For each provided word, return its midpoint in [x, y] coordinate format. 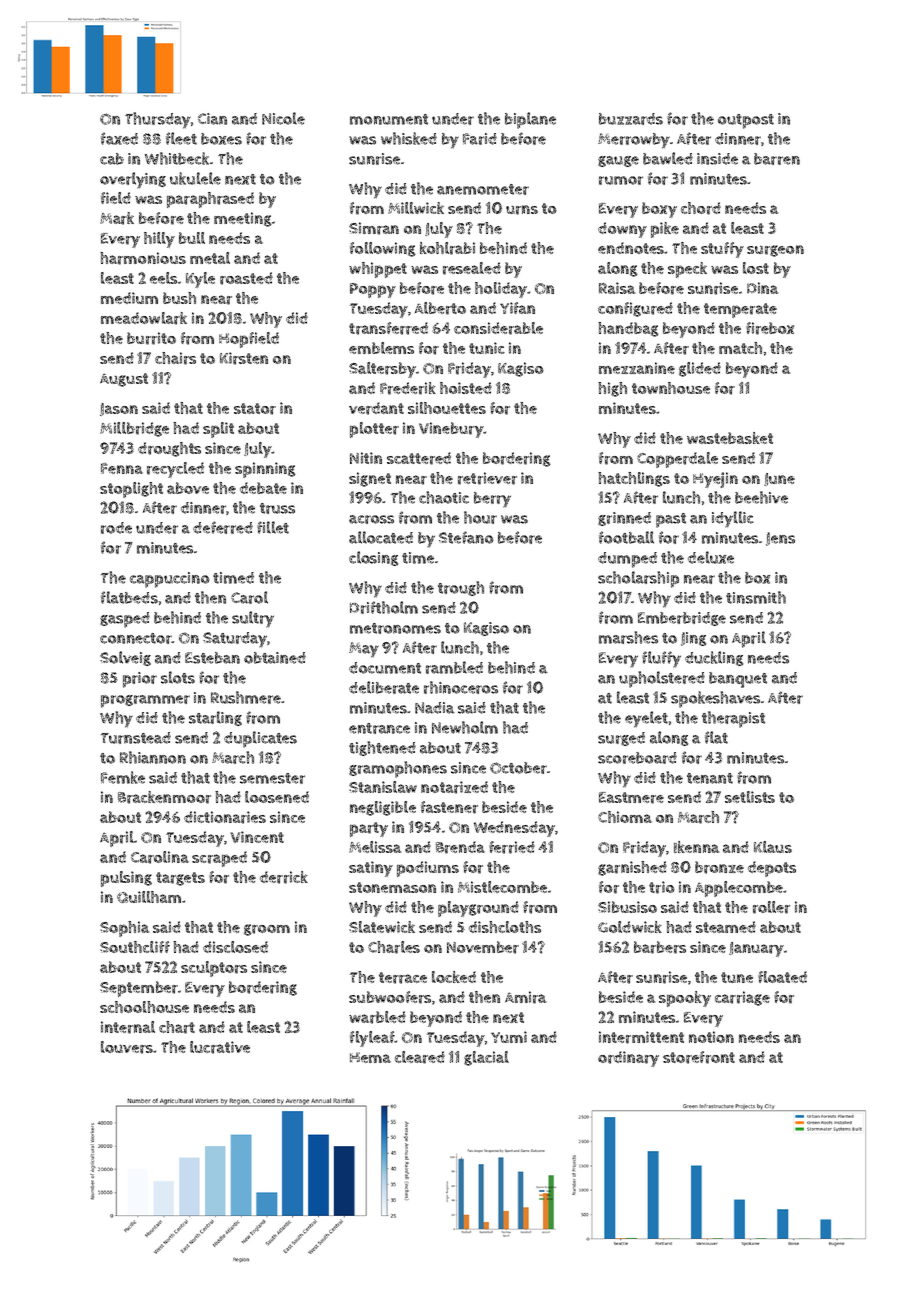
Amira [525, 997]
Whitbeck [177, 158]
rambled [454, 667]
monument [389, 119]
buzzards [631, 119]
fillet [273, 527]
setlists [750, 797]
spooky [685, 999]
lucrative [220, 1047]
